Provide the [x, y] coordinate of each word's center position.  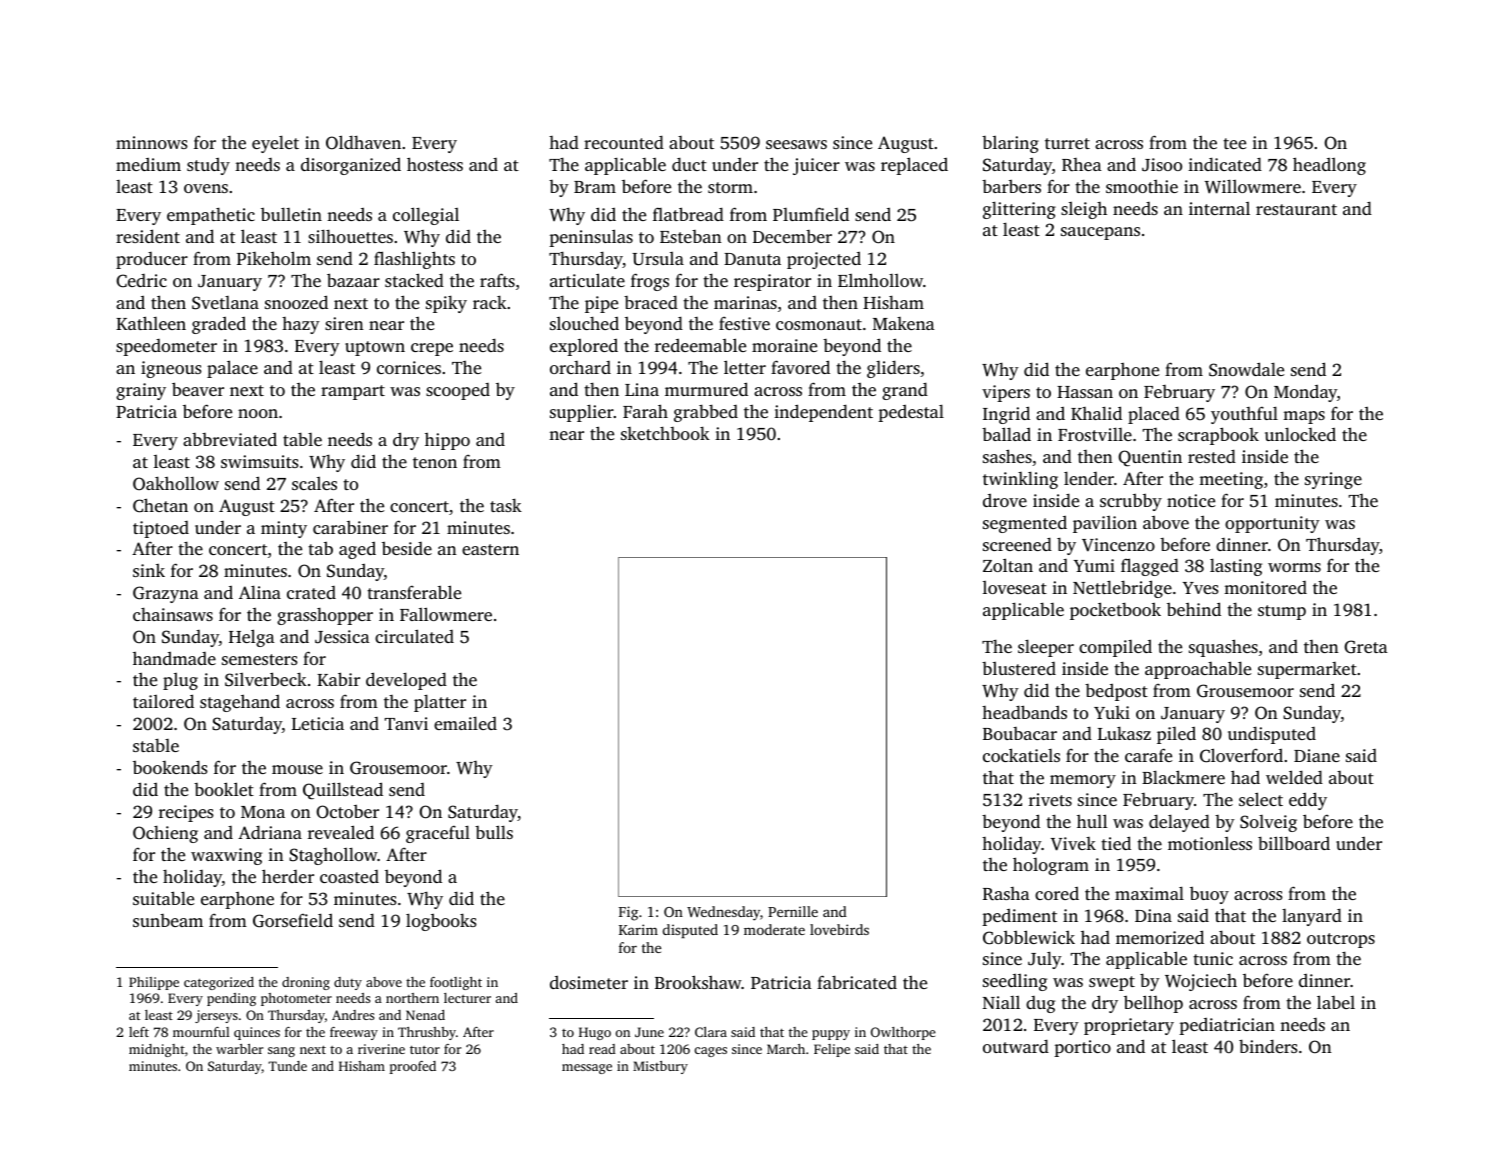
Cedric [141, 281]
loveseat [1015, 587]
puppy [831, 1035]
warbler [239, 1049]
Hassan [1085, 392]
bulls [494, 832]
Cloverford [1241, 755]
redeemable [700, 345]
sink [149, 570]
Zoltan [1008, 565]
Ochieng [165, 834]
